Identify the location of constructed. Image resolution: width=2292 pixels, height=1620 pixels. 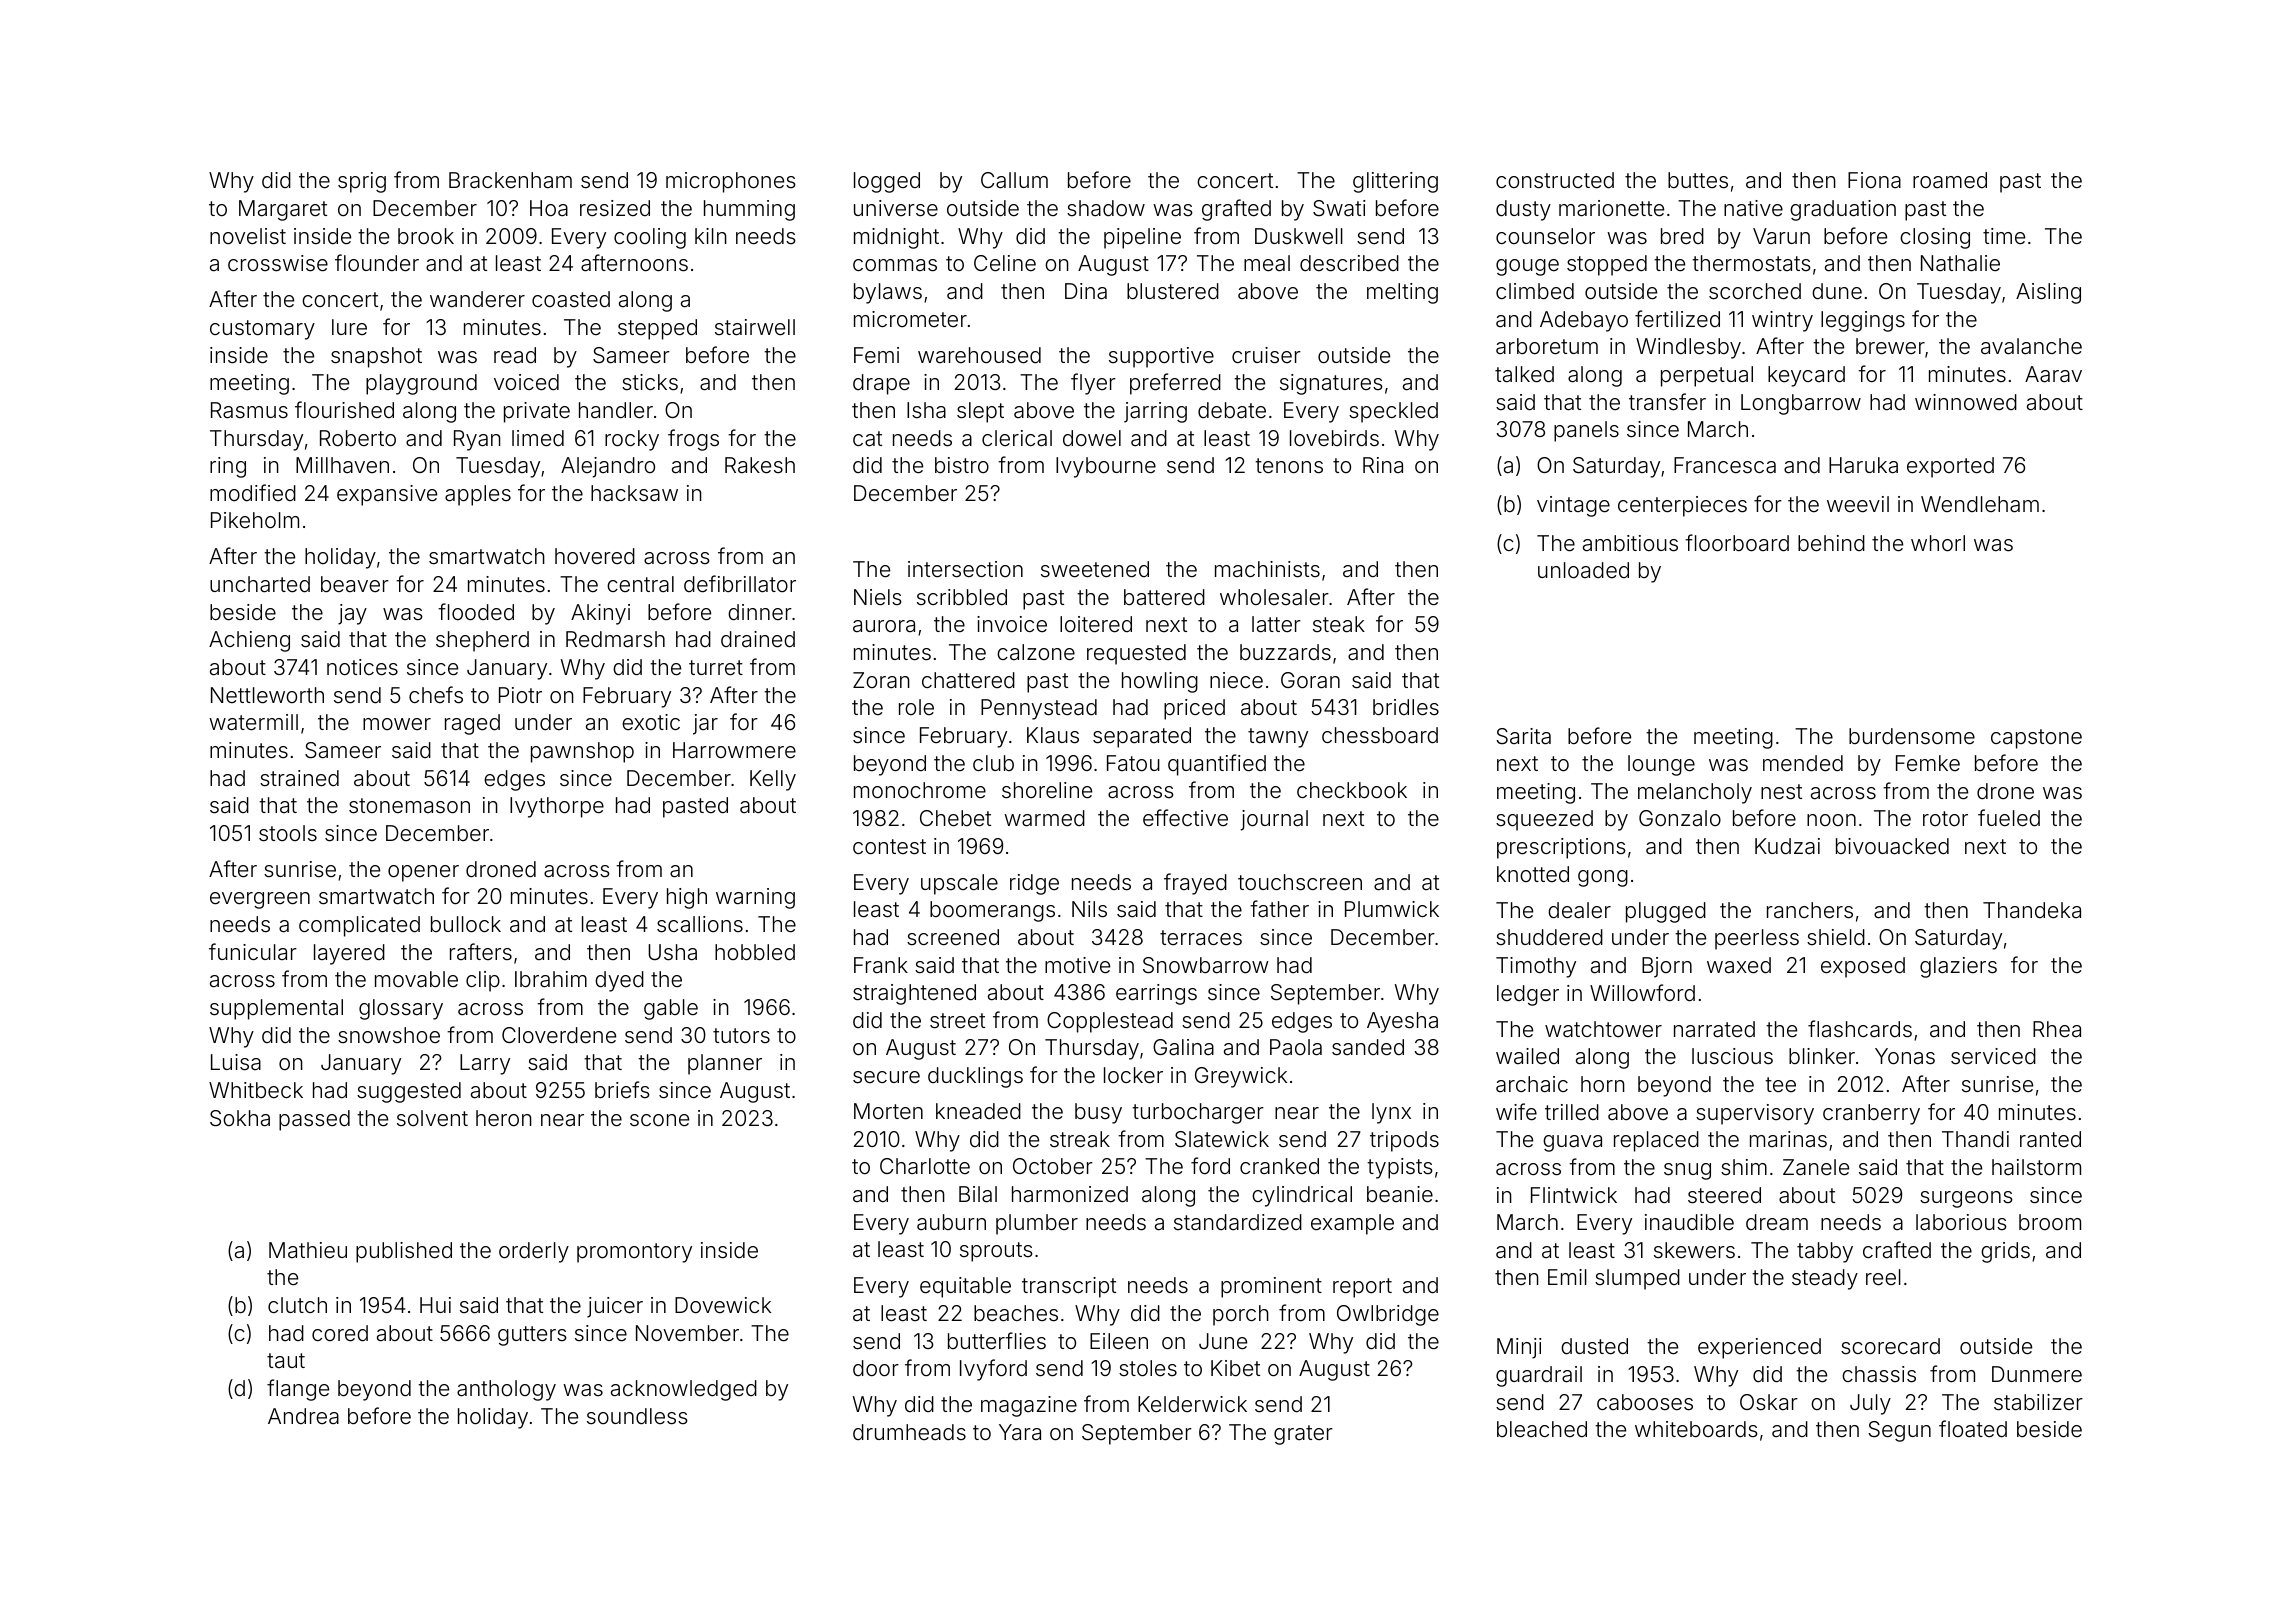
(1555, 180).
